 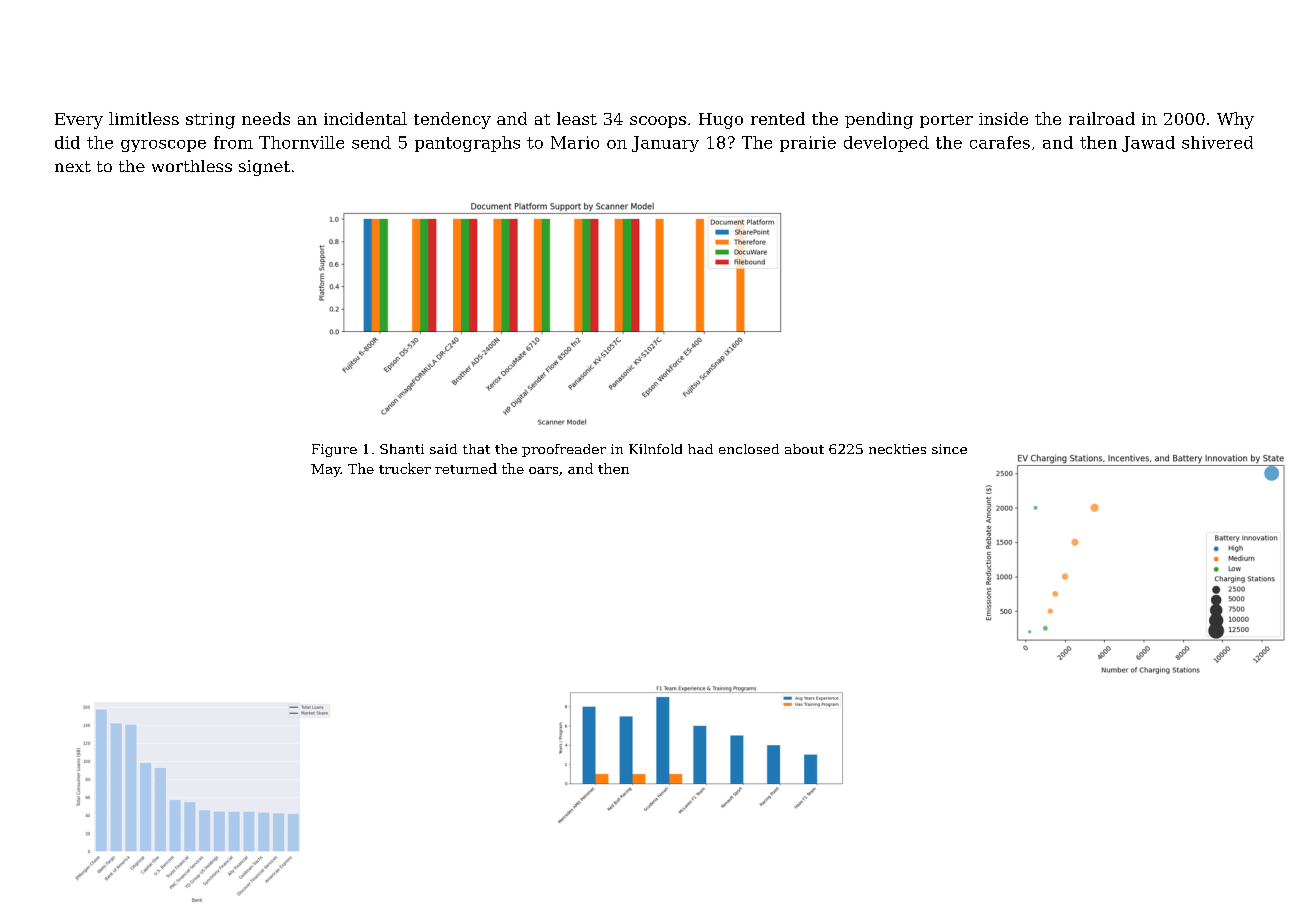 I want to click on trucker, so click(x=405, y=468).
